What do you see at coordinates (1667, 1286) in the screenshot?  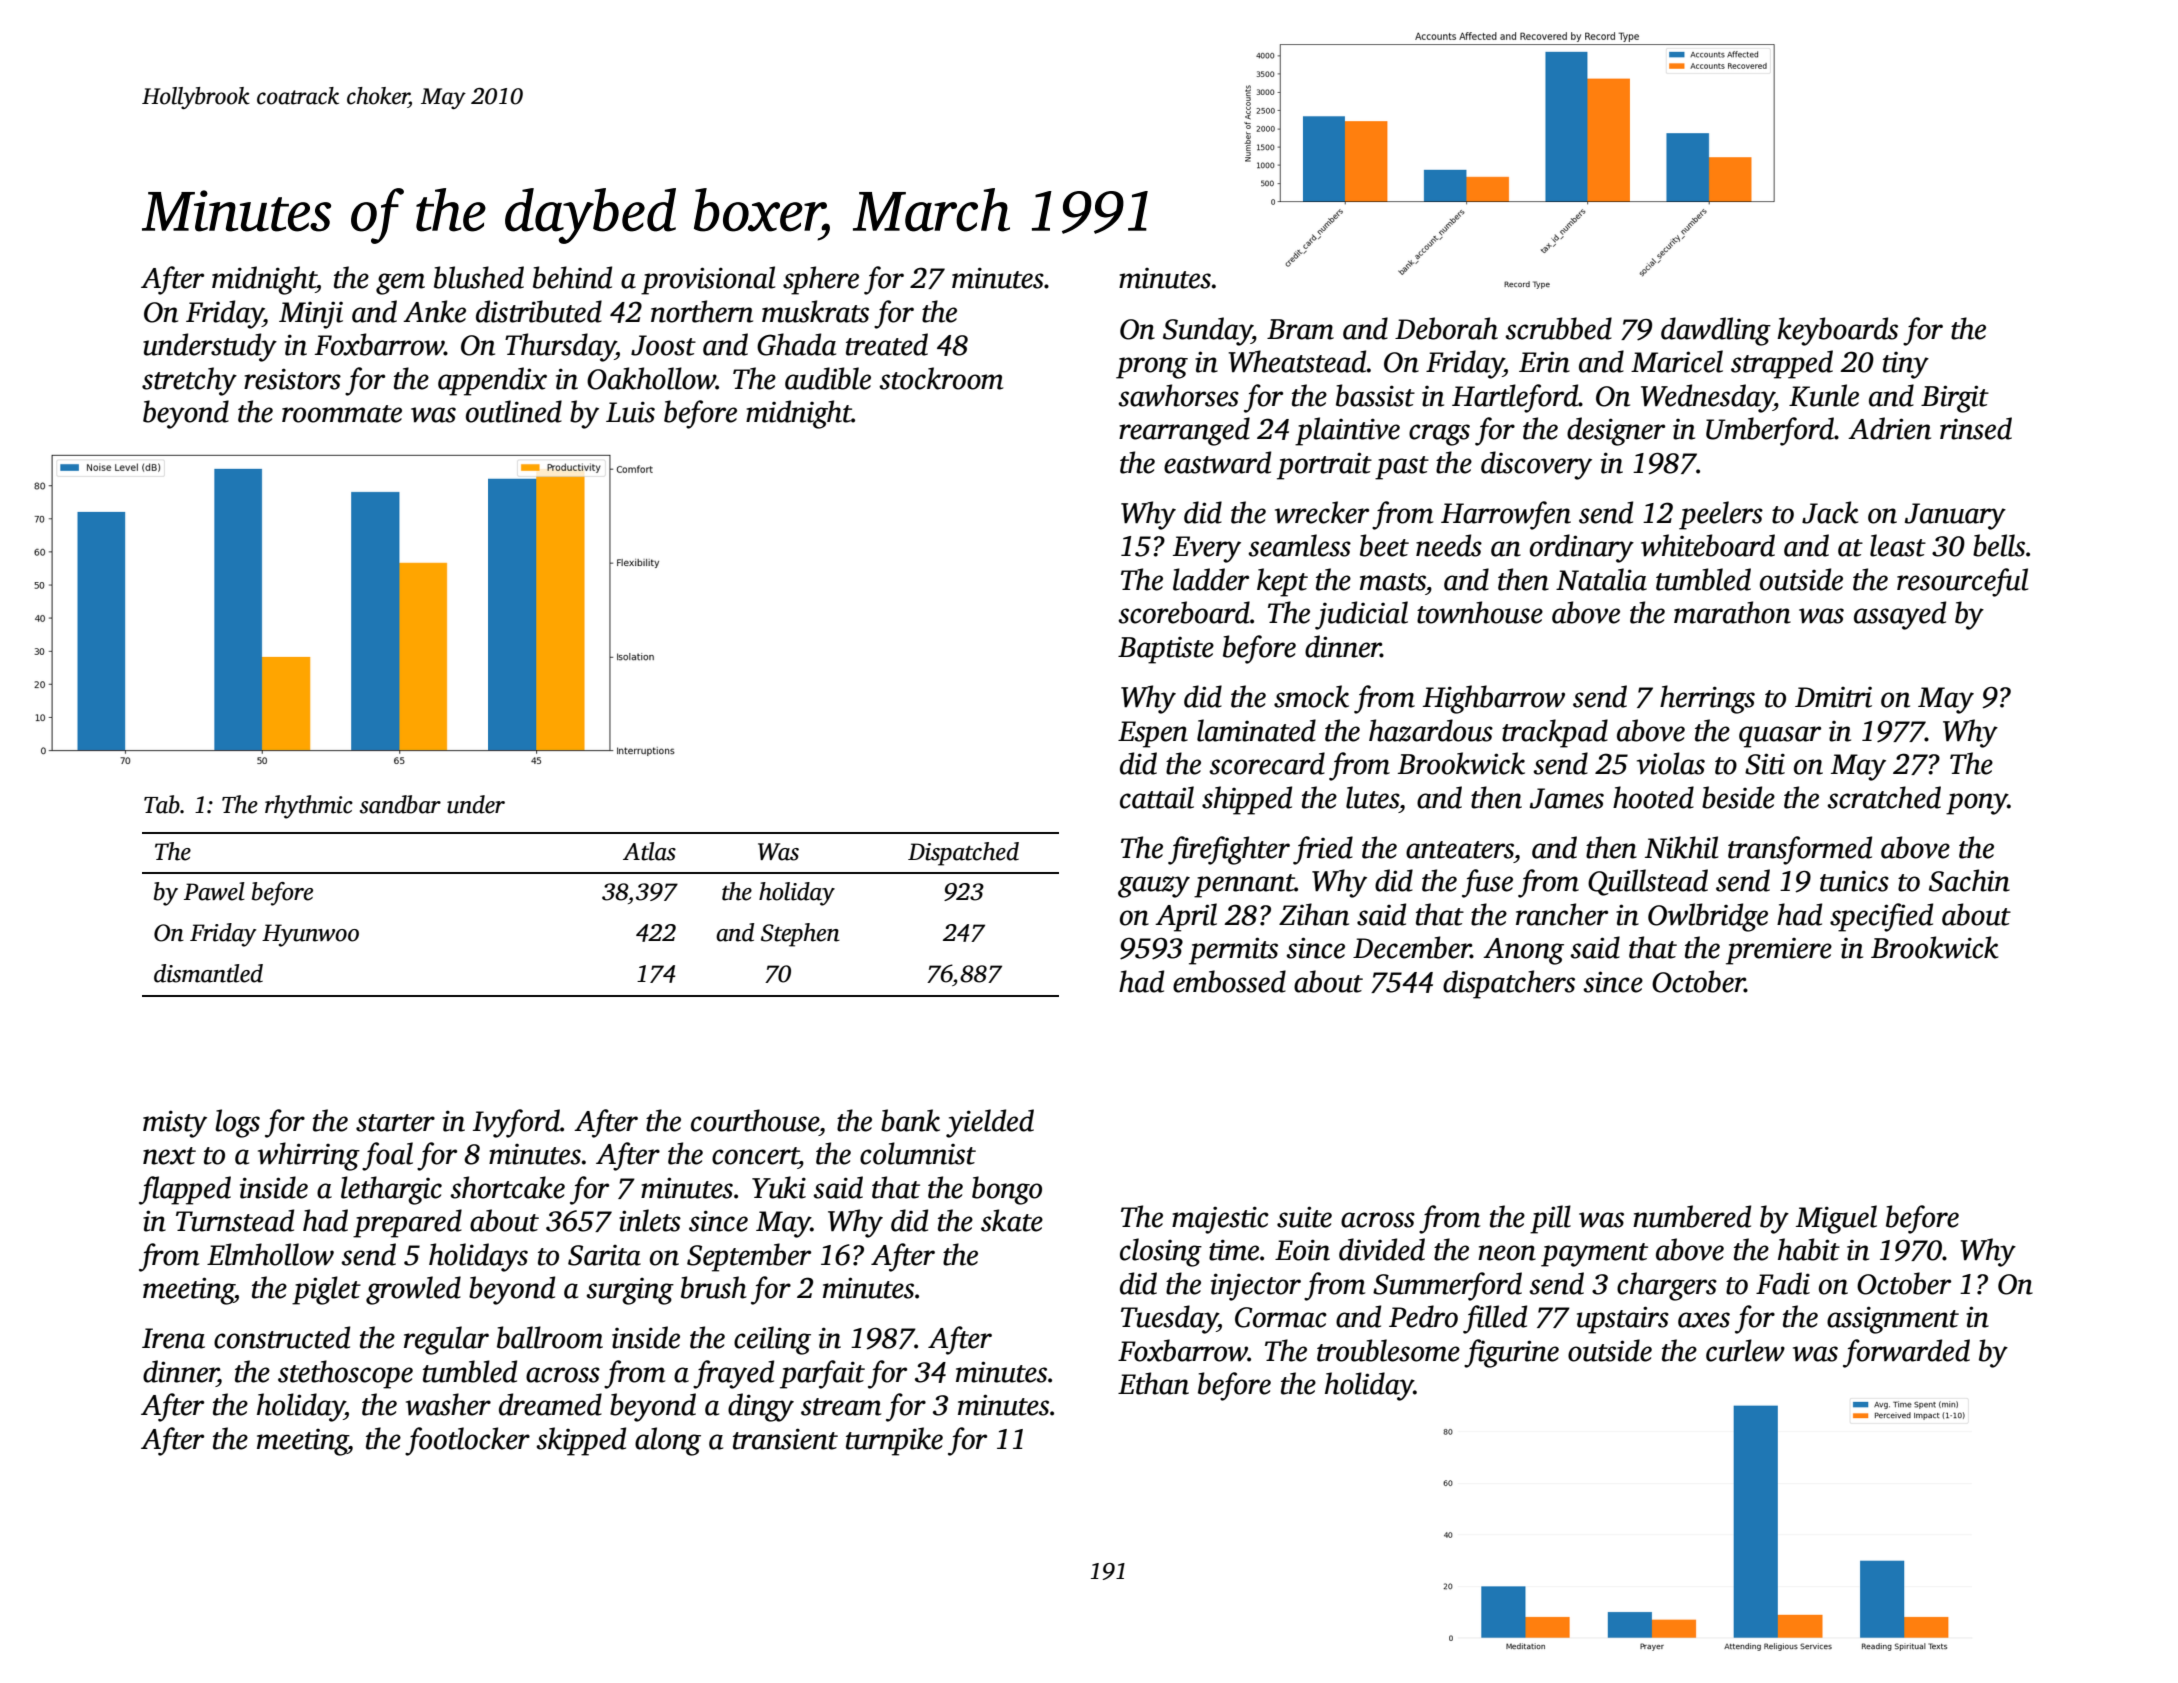 I see `chargers` at bounding box center [1667, 1286].
